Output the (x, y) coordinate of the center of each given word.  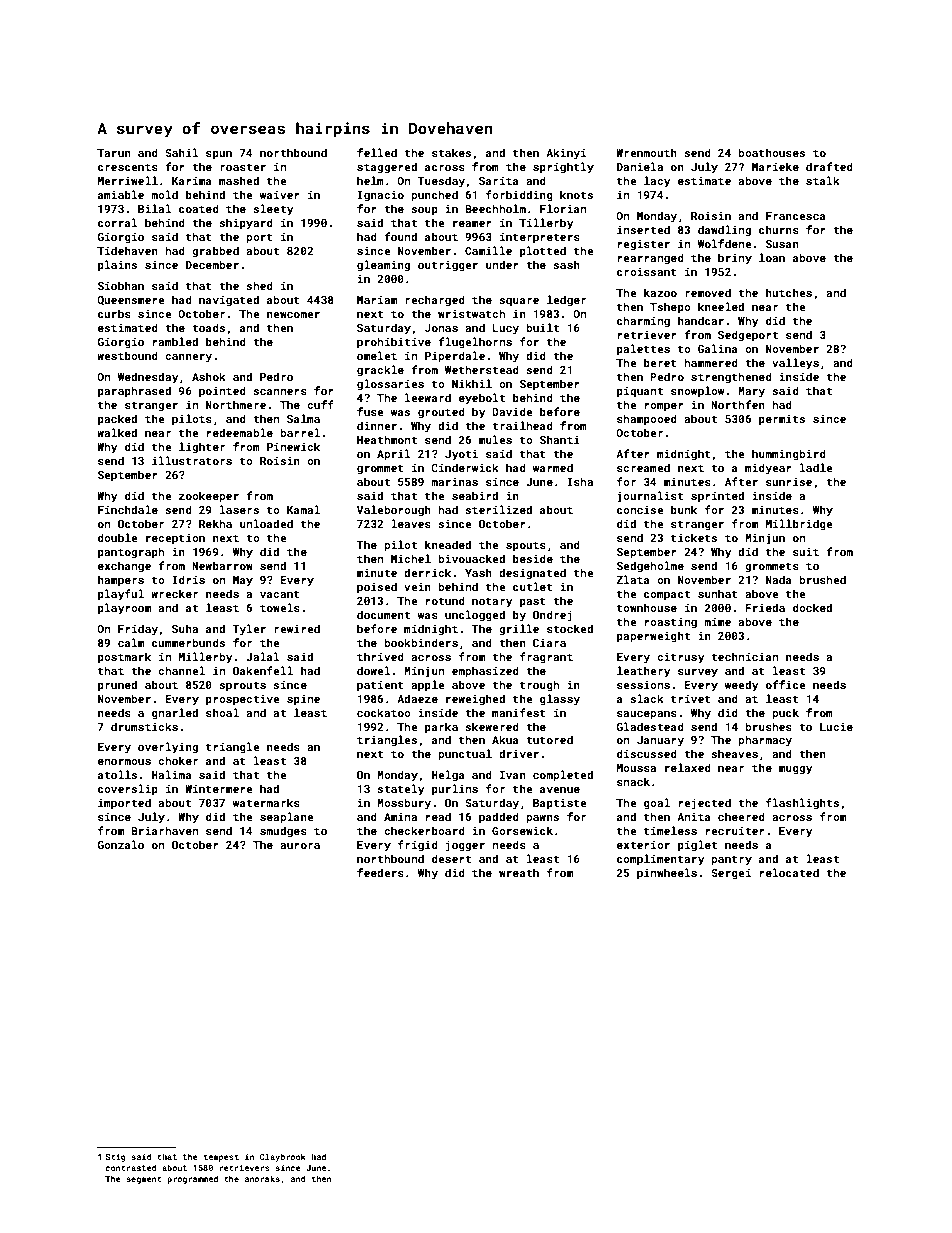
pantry (731, 860)
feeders (380, 872)
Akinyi (566, 154)
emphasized (485, 672)
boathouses (771, 152)
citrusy (681, 658)
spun (219, 155)
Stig (115, 1158)
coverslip (128, 790)
